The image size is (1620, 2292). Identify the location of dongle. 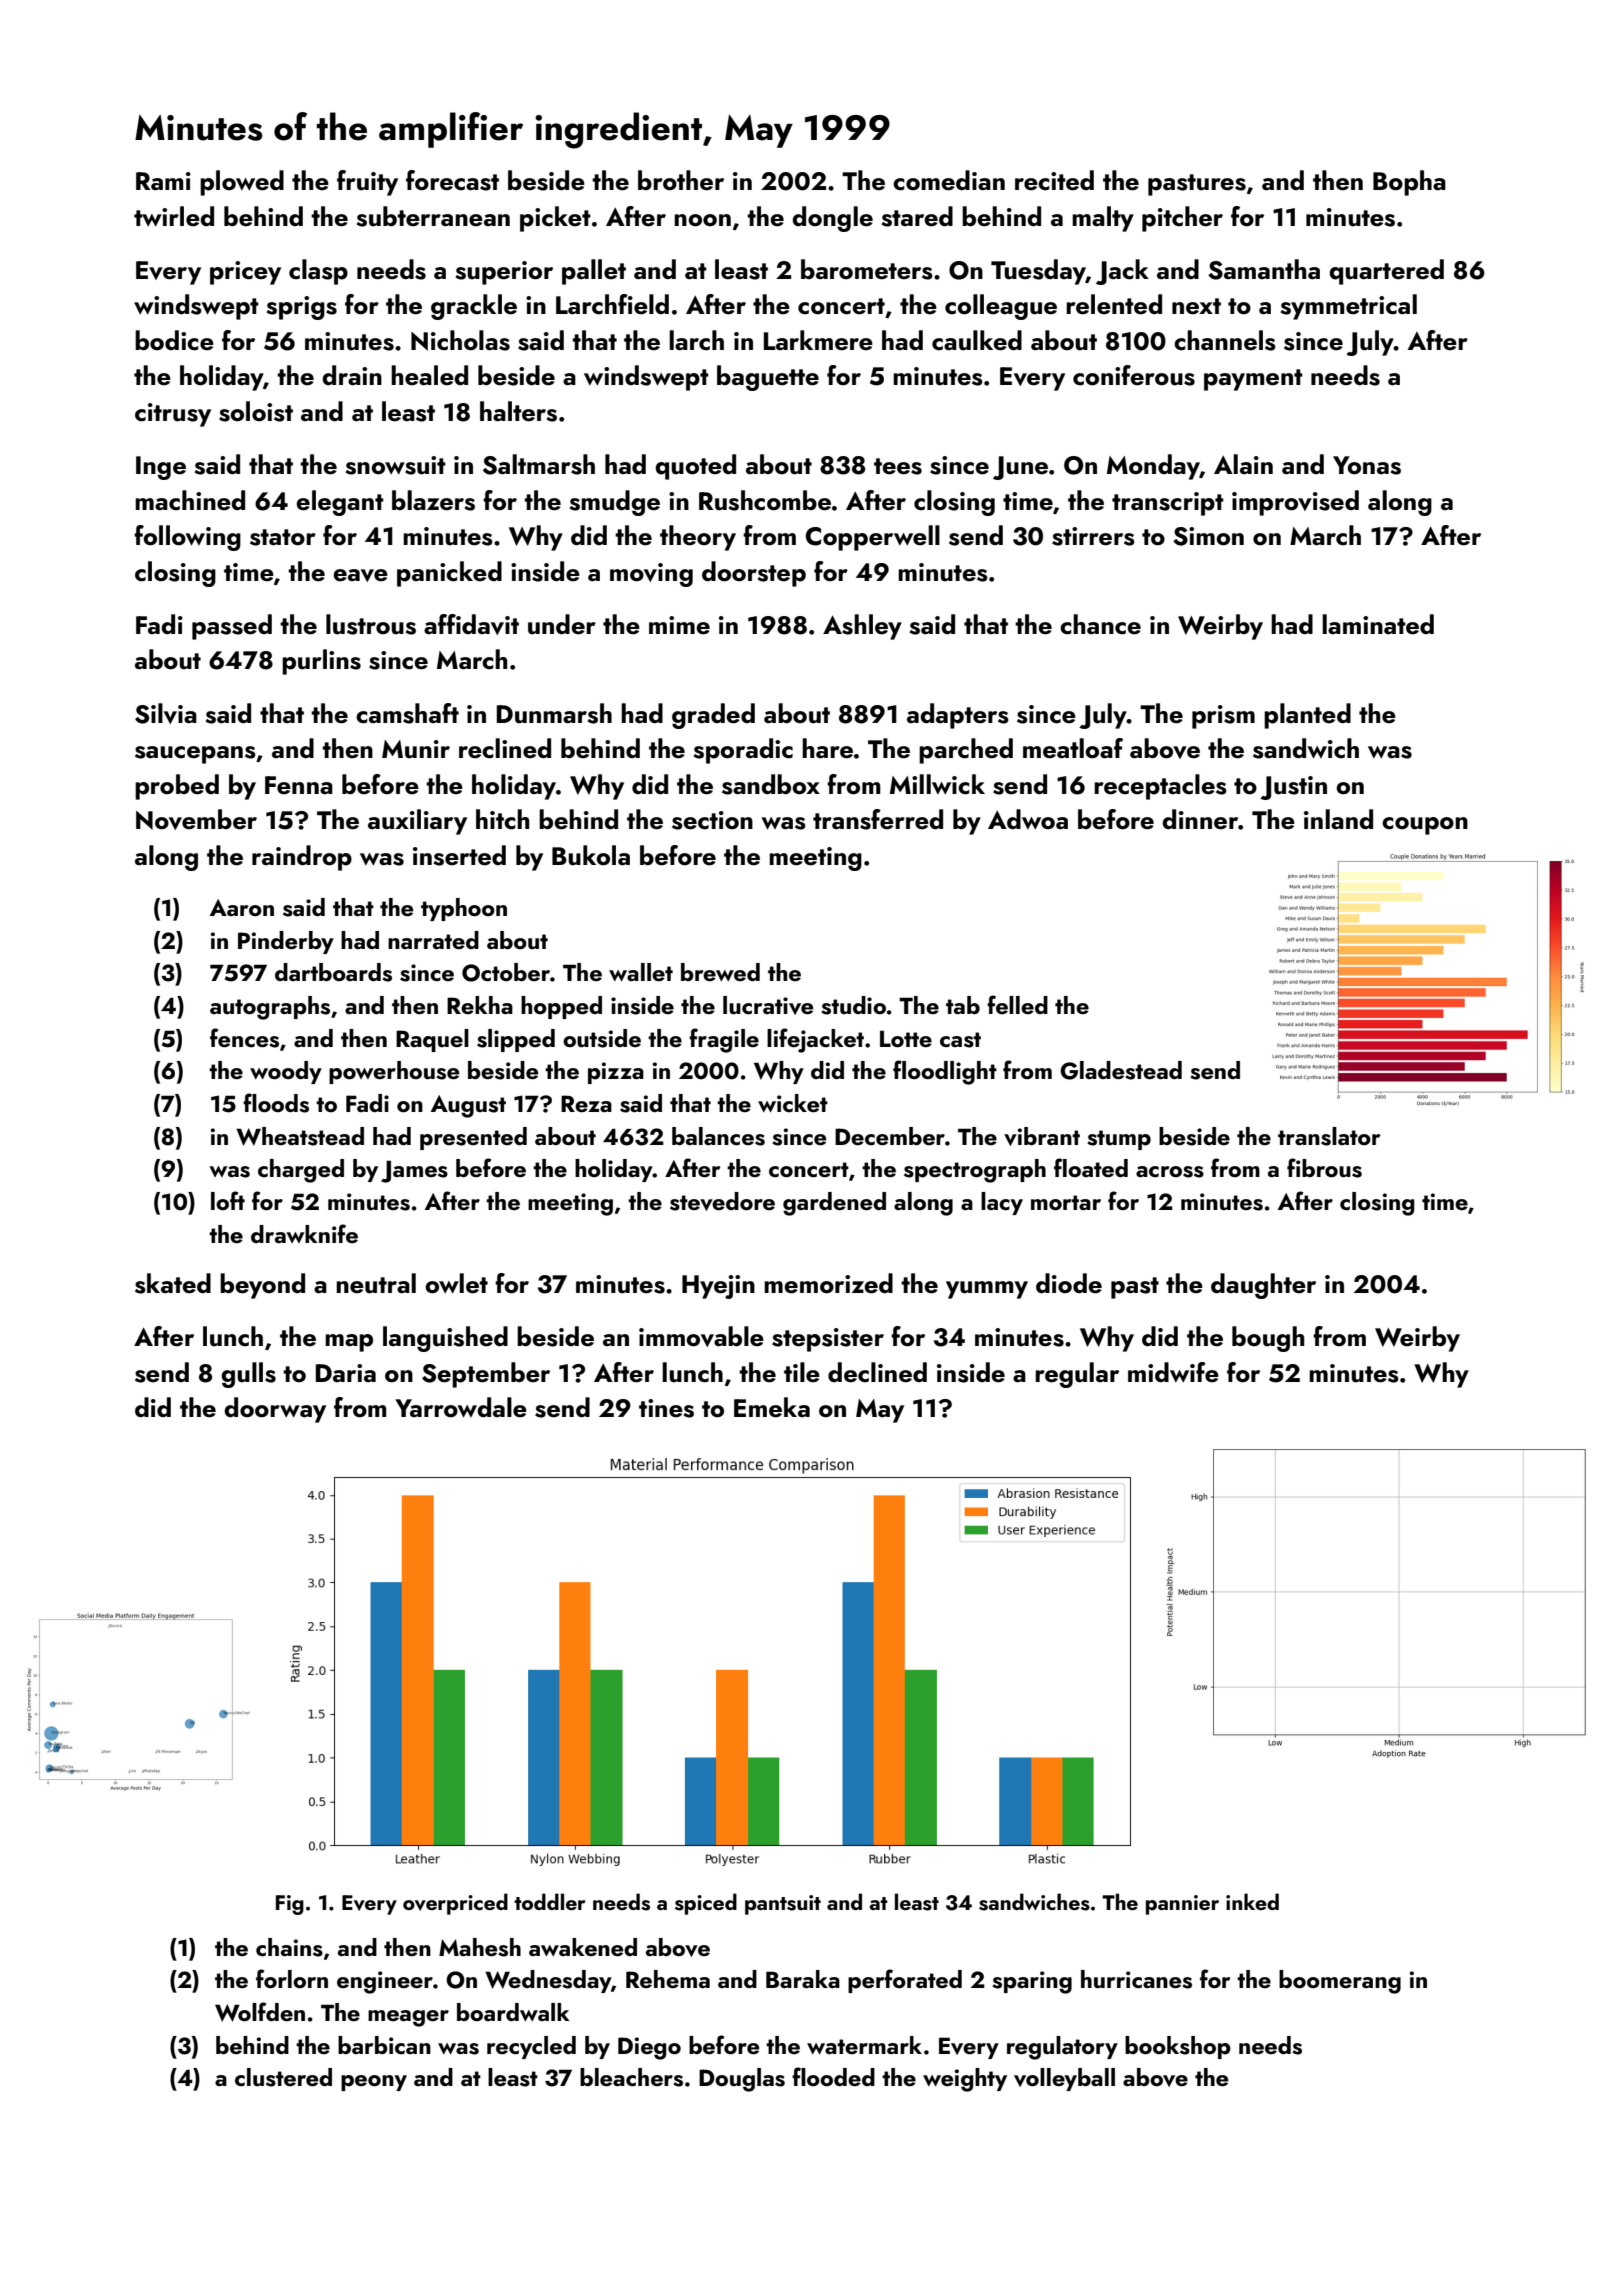
(832, 219).
